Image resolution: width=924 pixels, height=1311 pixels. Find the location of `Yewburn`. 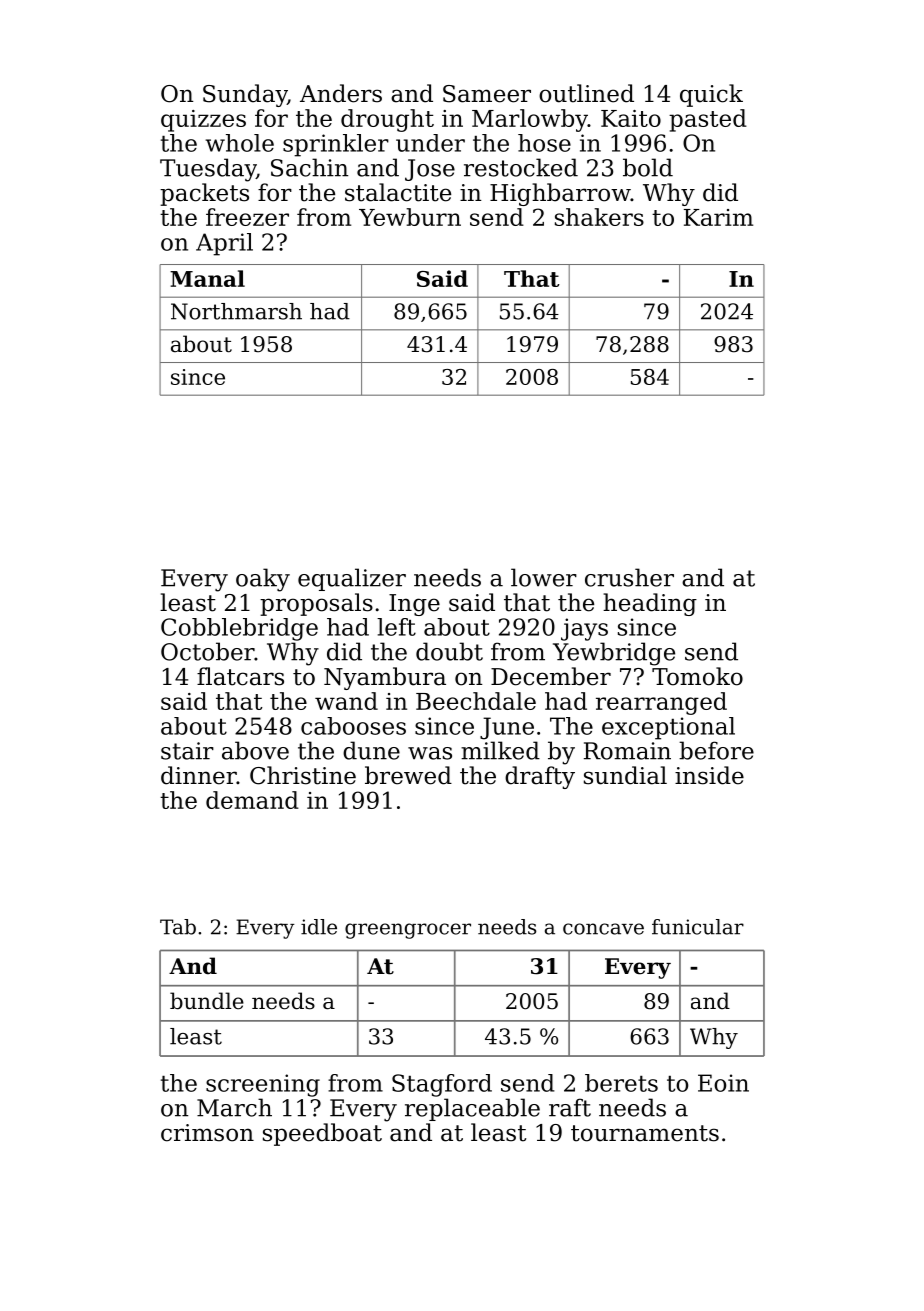

Yewburn is located at coordinates (410, 217).
